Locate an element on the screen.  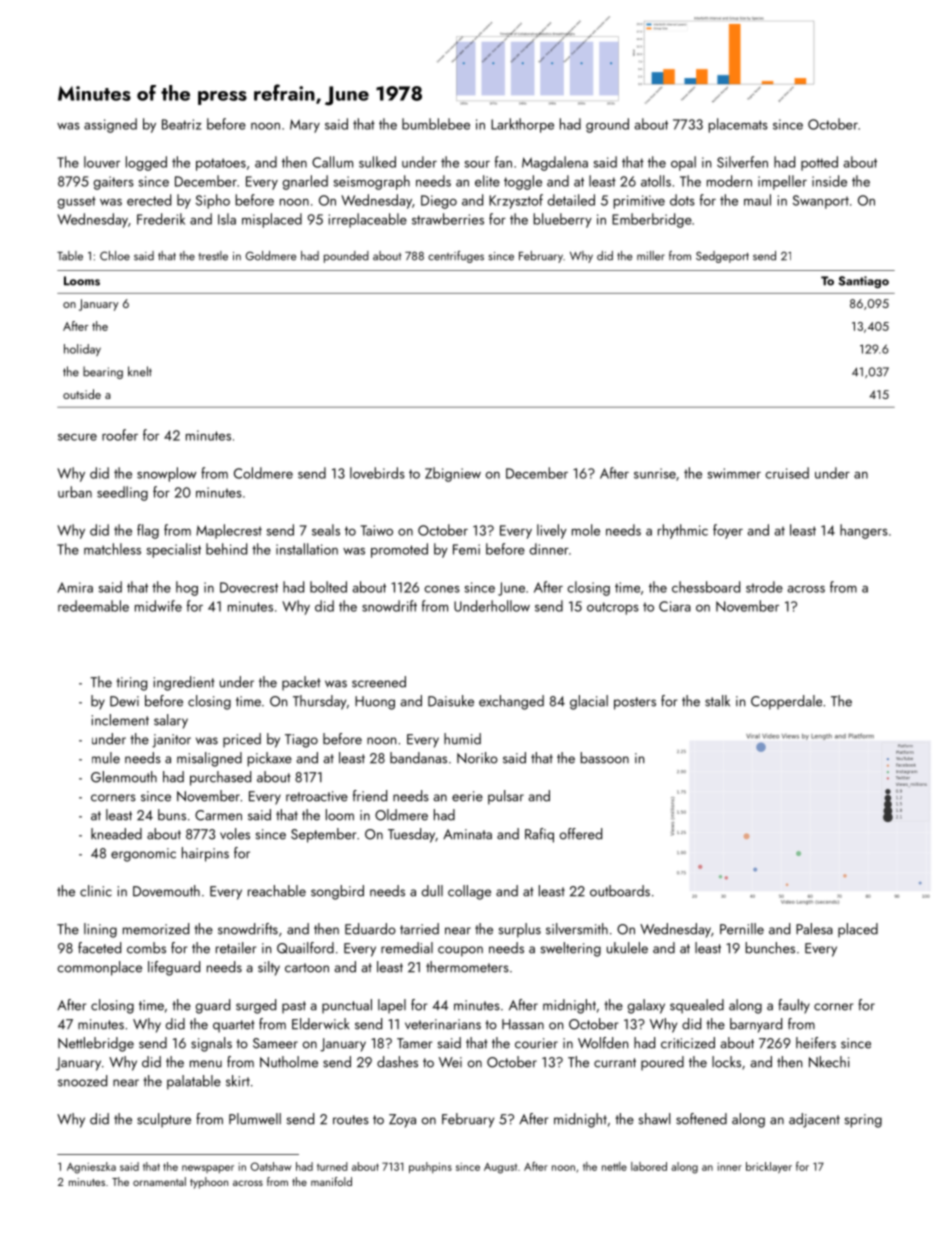
labored is located at coordinates (649, 1166).
